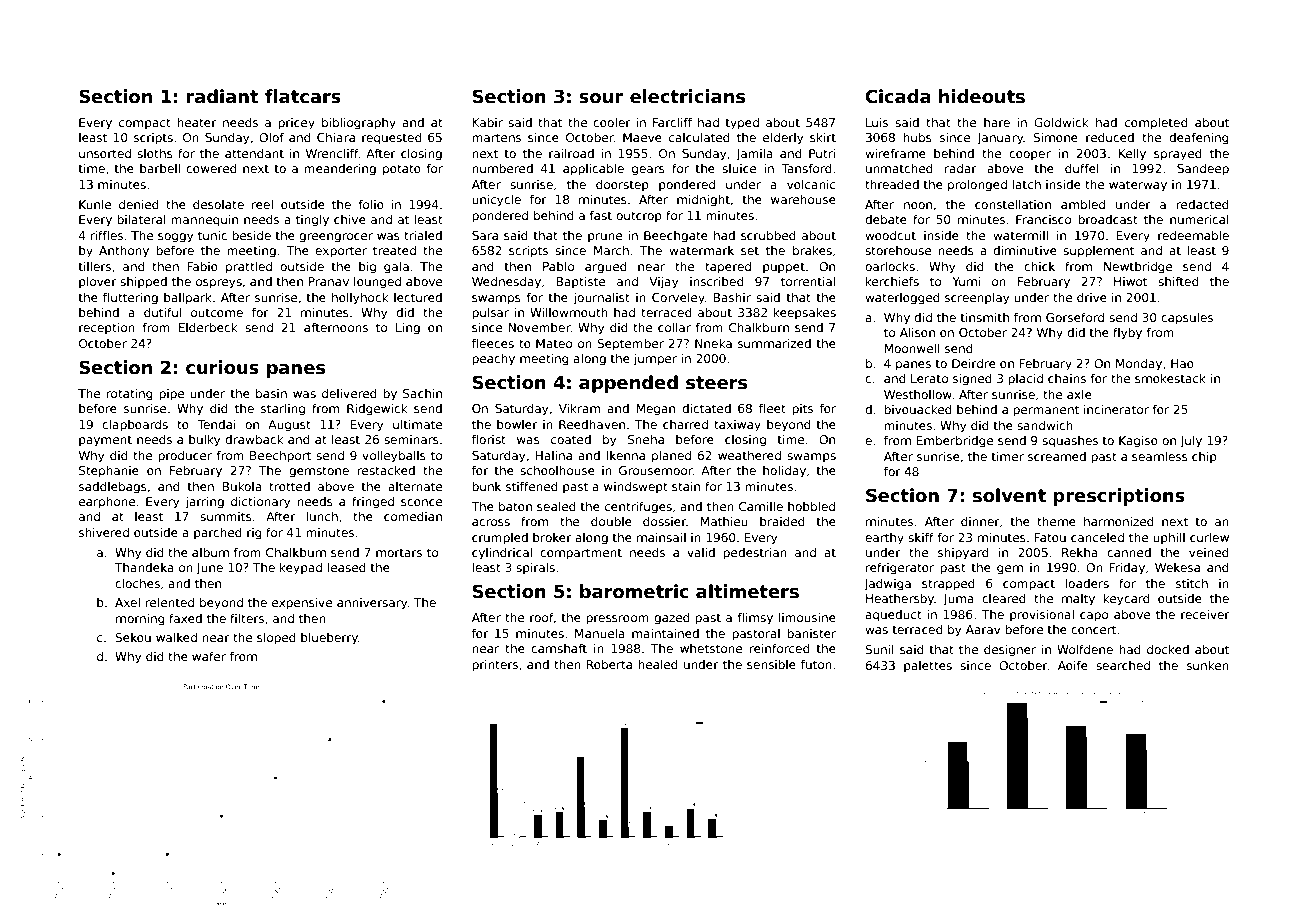 The height and width of the image is (924, 1308). What do you see at coordinates (1209, 537) in the image?
I see `curlew` at bounding box center [1209, 537].
